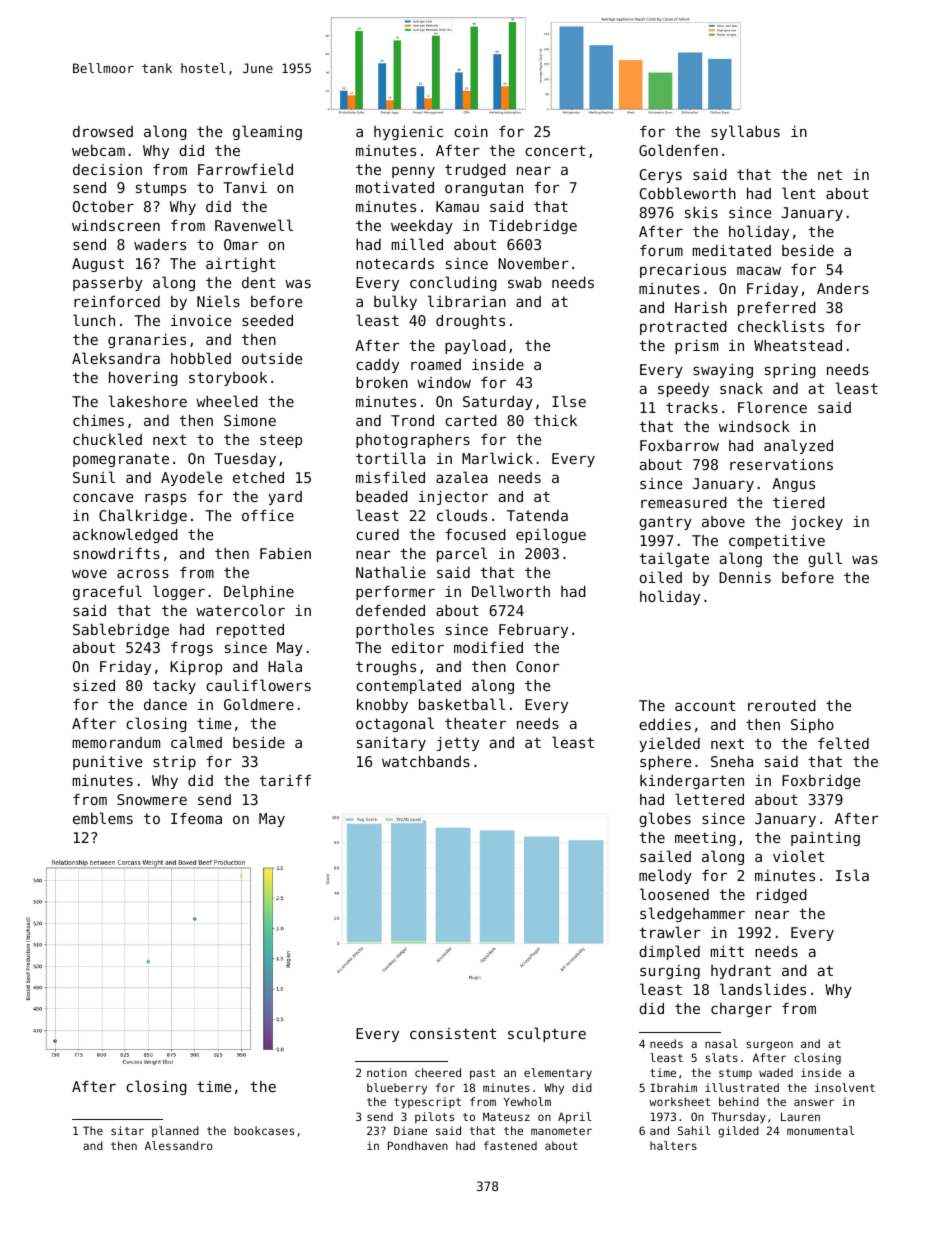  I want to click on competitive, so click(777, 542).
